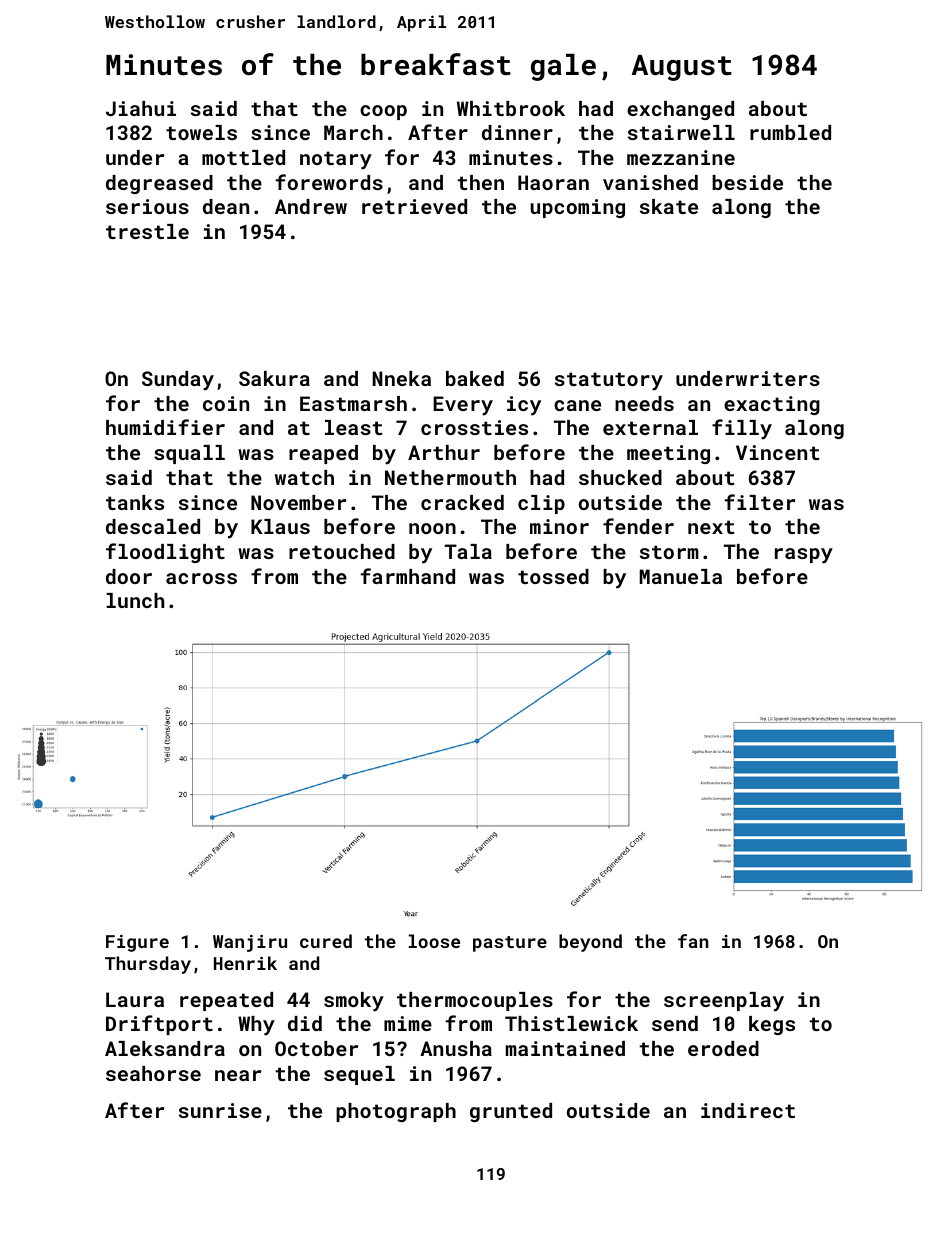 The image size is (952, 1233). I want to click on fan, so click(693, 941).
